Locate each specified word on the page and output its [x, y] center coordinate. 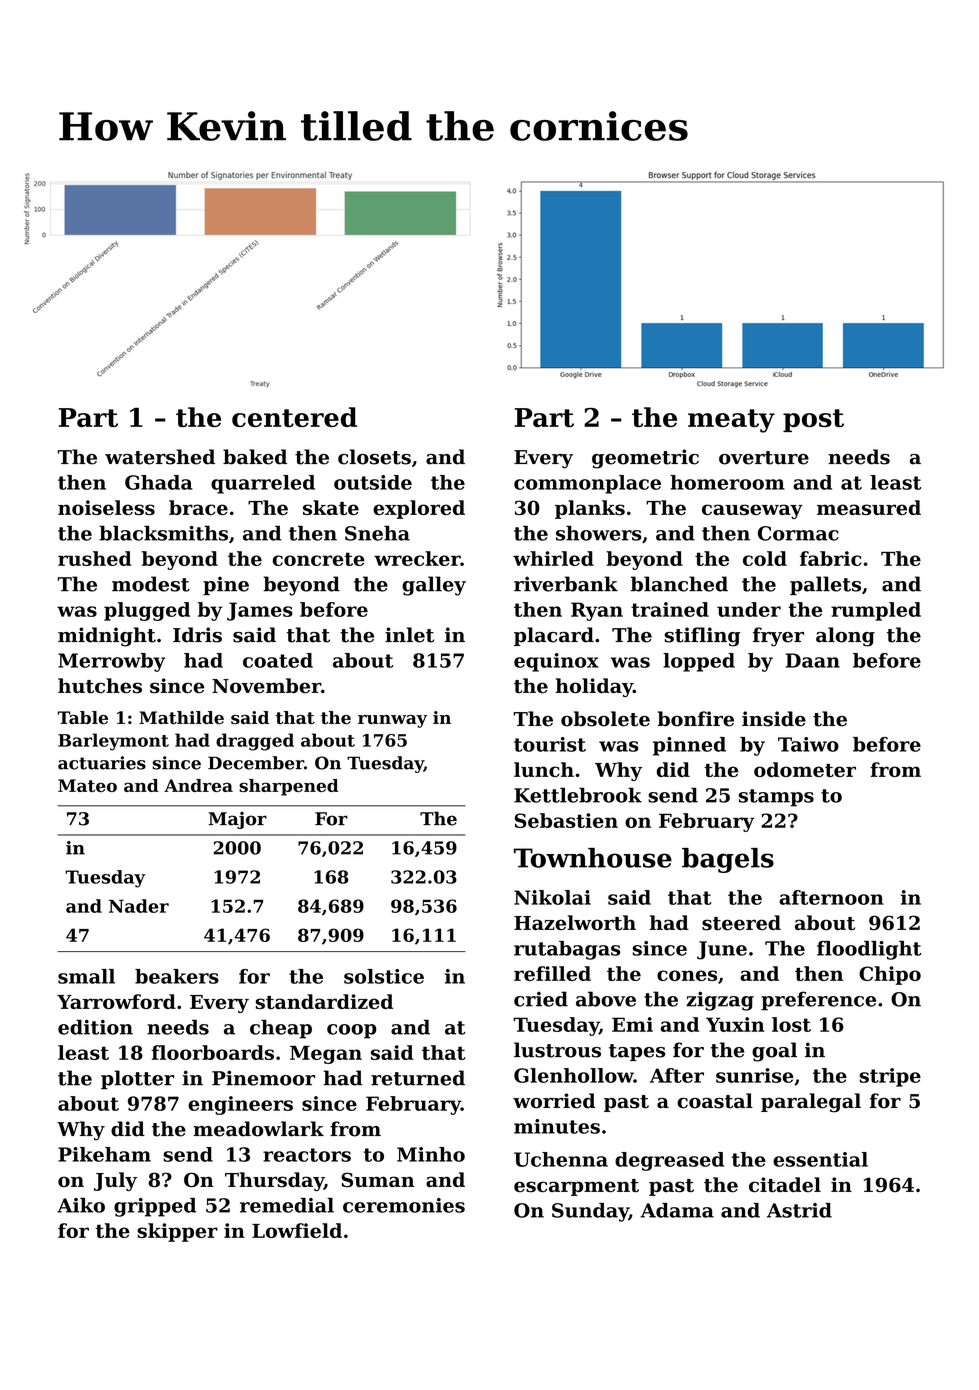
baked [255, 457]
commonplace [587, 484]
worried [554, 1101]
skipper [177, 1232]
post [813, 420]
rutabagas [567, 950]
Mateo [87, 785]
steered [741, 923]
